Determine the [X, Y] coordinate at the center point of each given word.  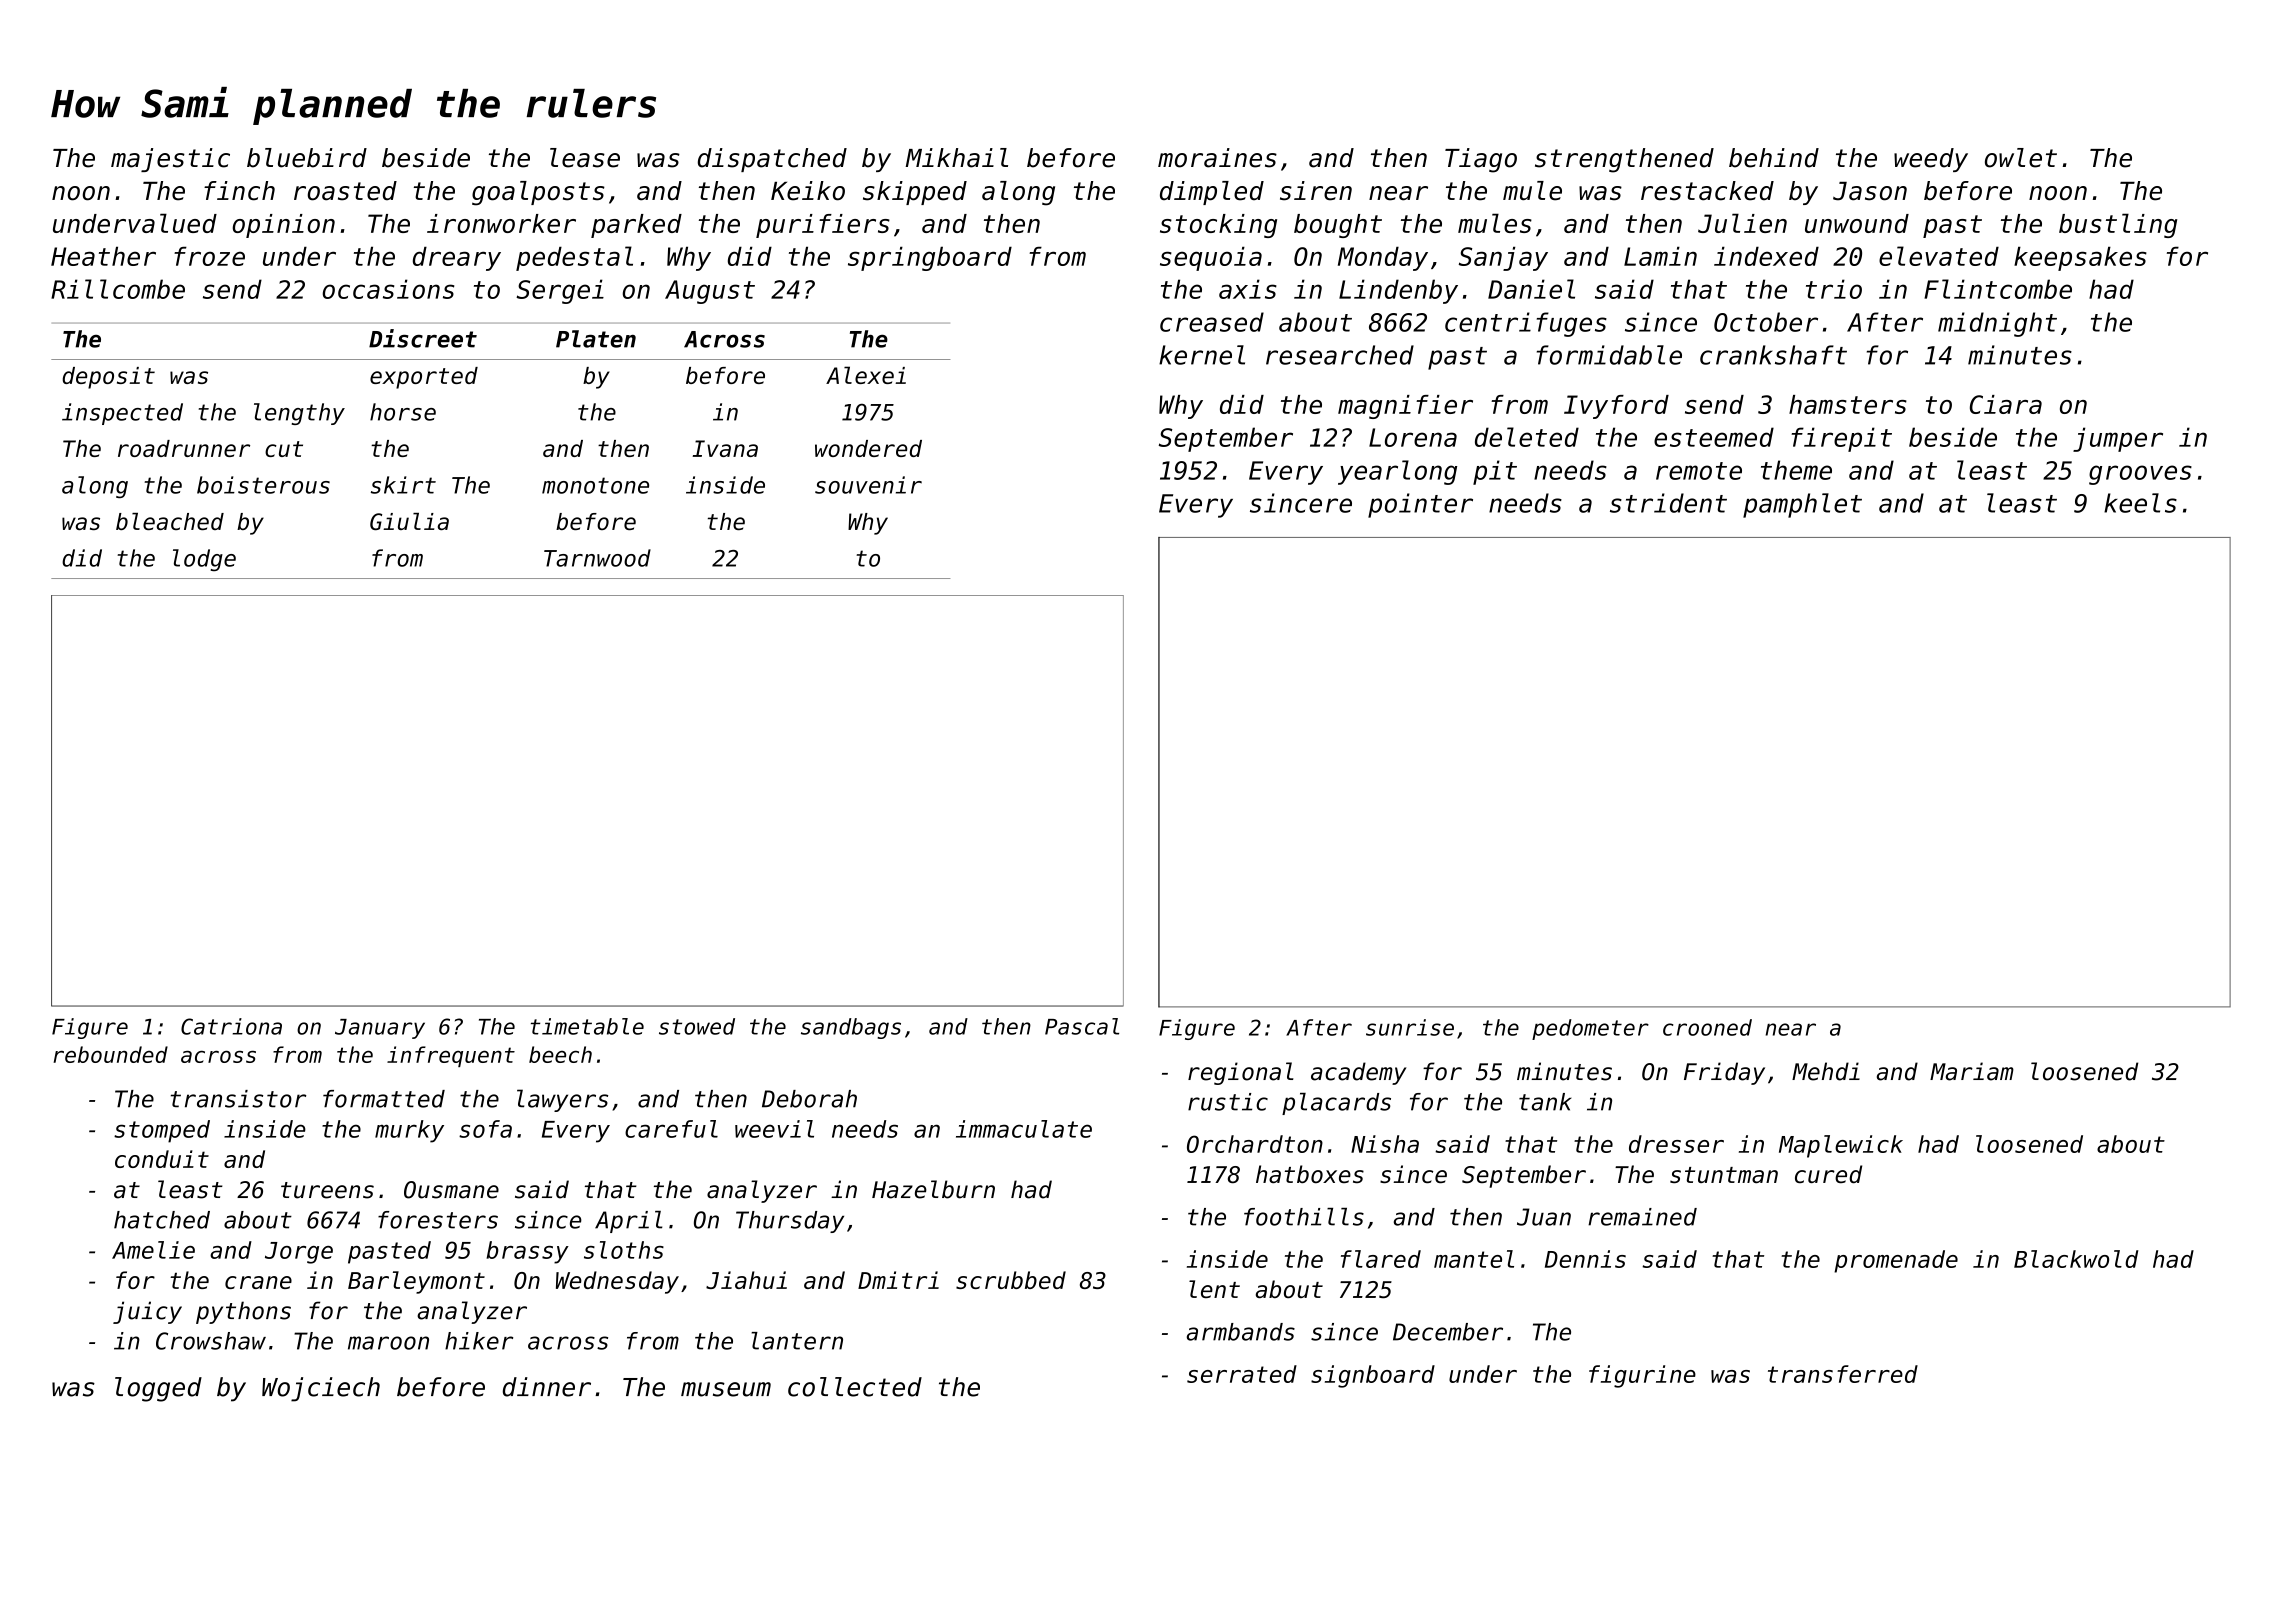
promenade [1896, 1261]
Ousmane [451, 1190]
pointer [1420, 505]
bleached [170, 521]
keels [2140, 503]
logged [158, 1389]
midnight [1997, 324]
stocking [1218, 226]
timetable [587, 1026]
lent [1214, 1289]
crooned [1707, 1027]
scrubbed [1011, 1280]
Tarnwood [597, 558]
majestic [170, 160]
